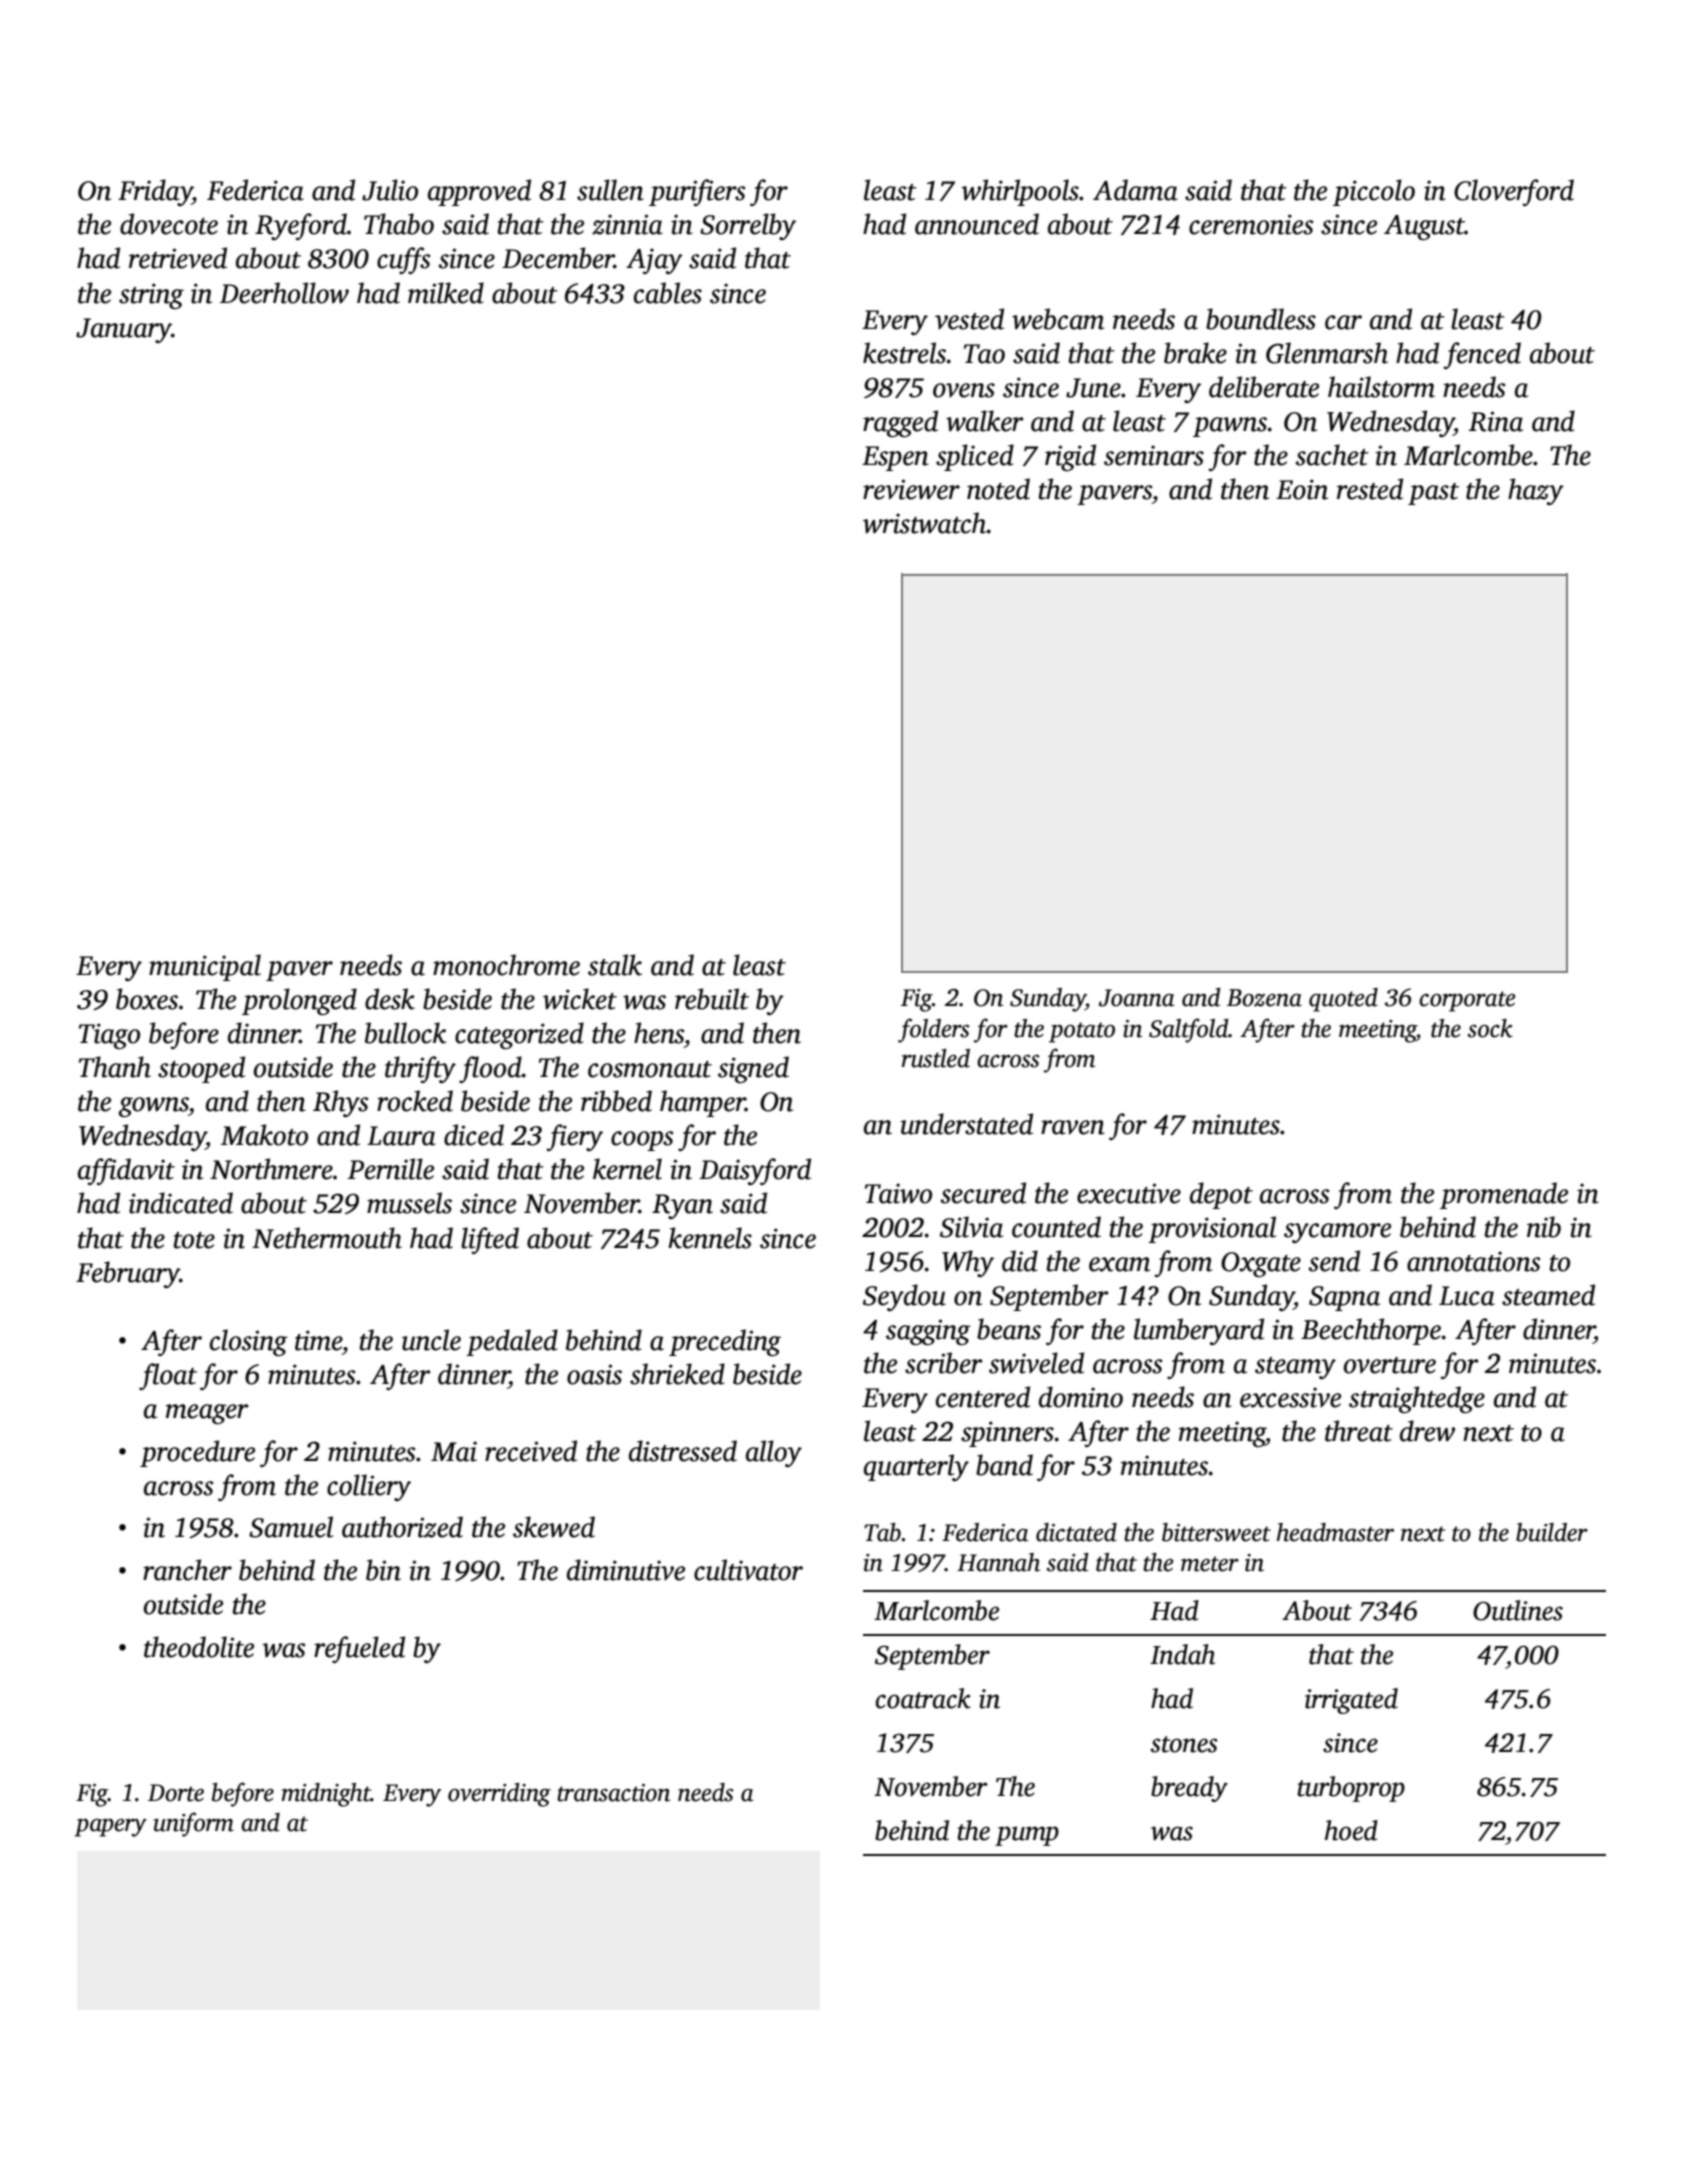 Image resolution: width=1683 pixels, height=2178 pixels. I want to click on Espen, so click(895, 458).
